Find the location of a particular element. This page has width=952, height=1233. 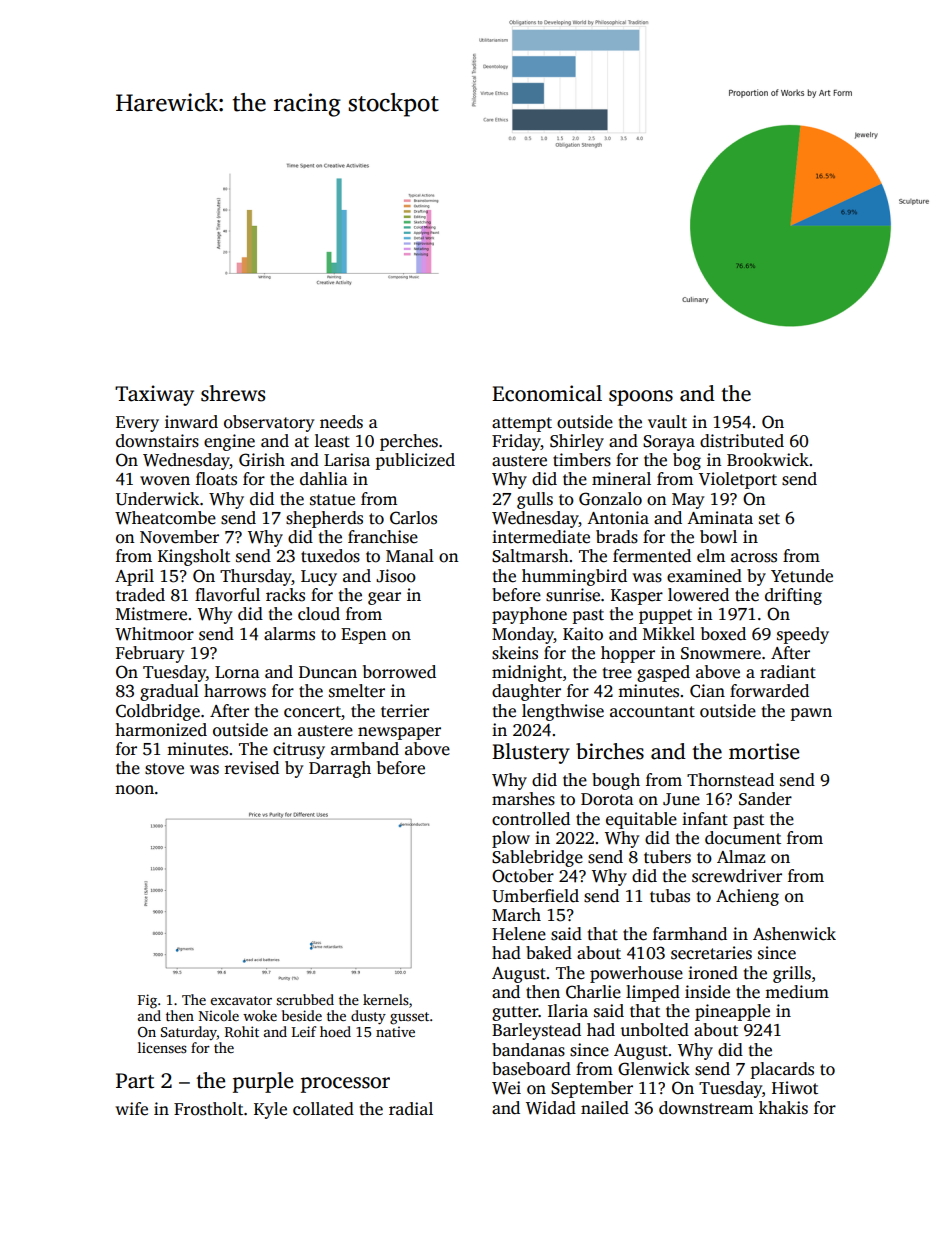

lengthwise is located at coordinates (563, 712).
